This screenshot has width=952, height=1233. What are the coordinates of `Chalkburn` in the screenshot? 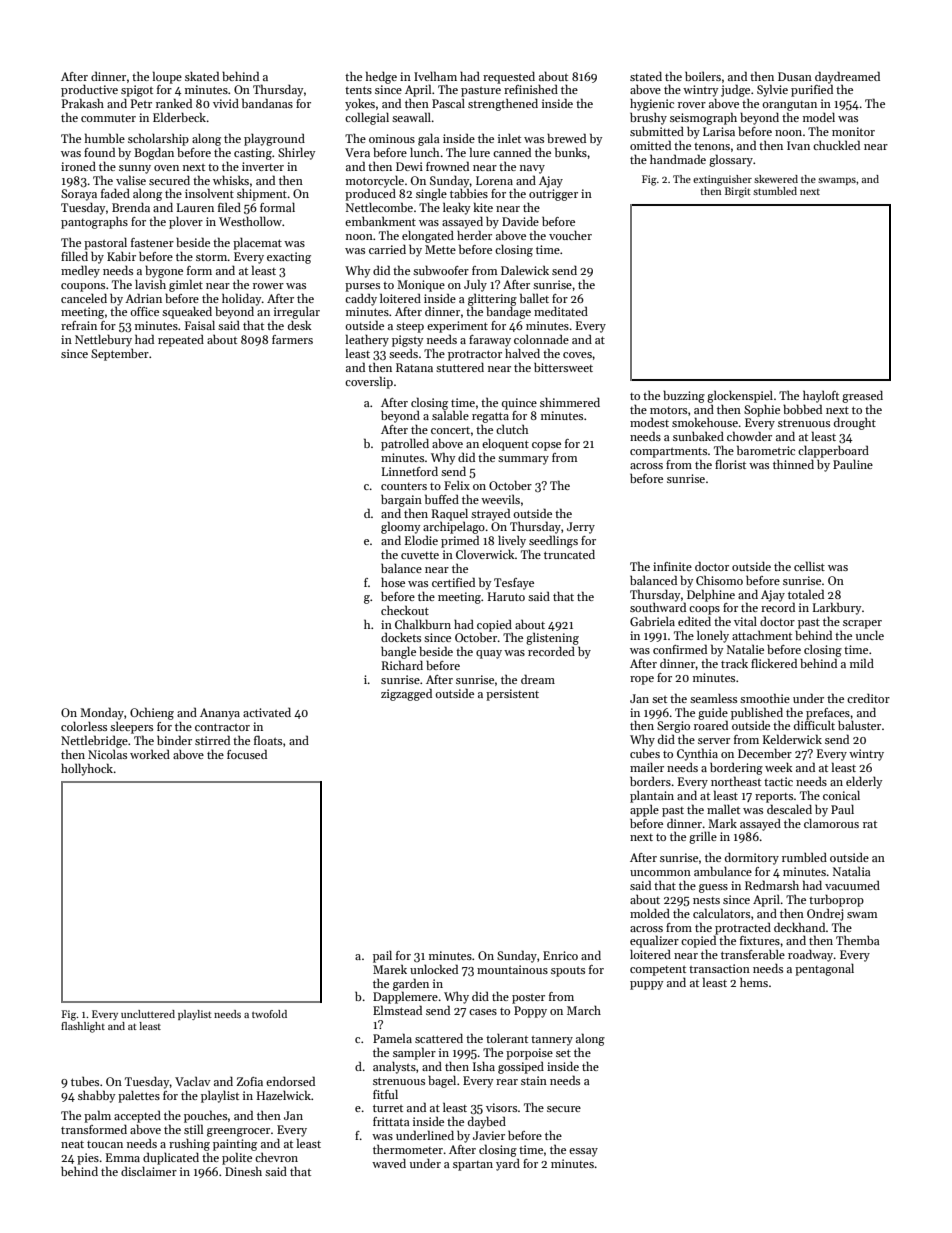 It's located at (423, 624).
